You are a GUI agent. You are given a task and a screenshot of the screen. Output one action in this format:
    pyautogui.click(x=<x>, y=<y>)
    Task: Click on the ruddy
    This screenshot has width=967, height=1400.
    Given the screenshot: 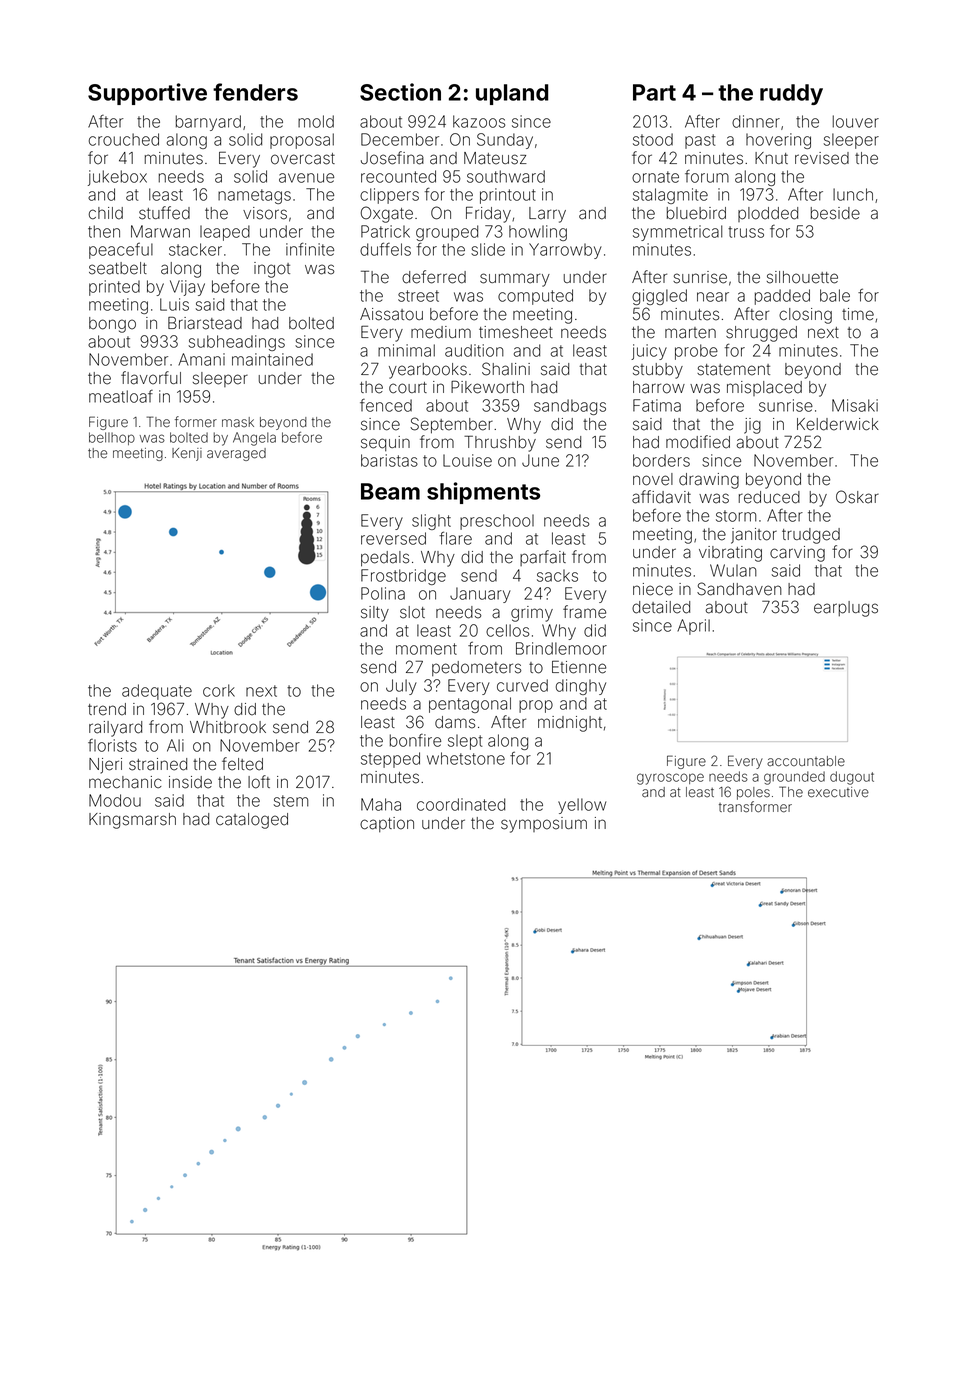 What is the action you would take?
    pyautogui.click(x=791, y=94)
